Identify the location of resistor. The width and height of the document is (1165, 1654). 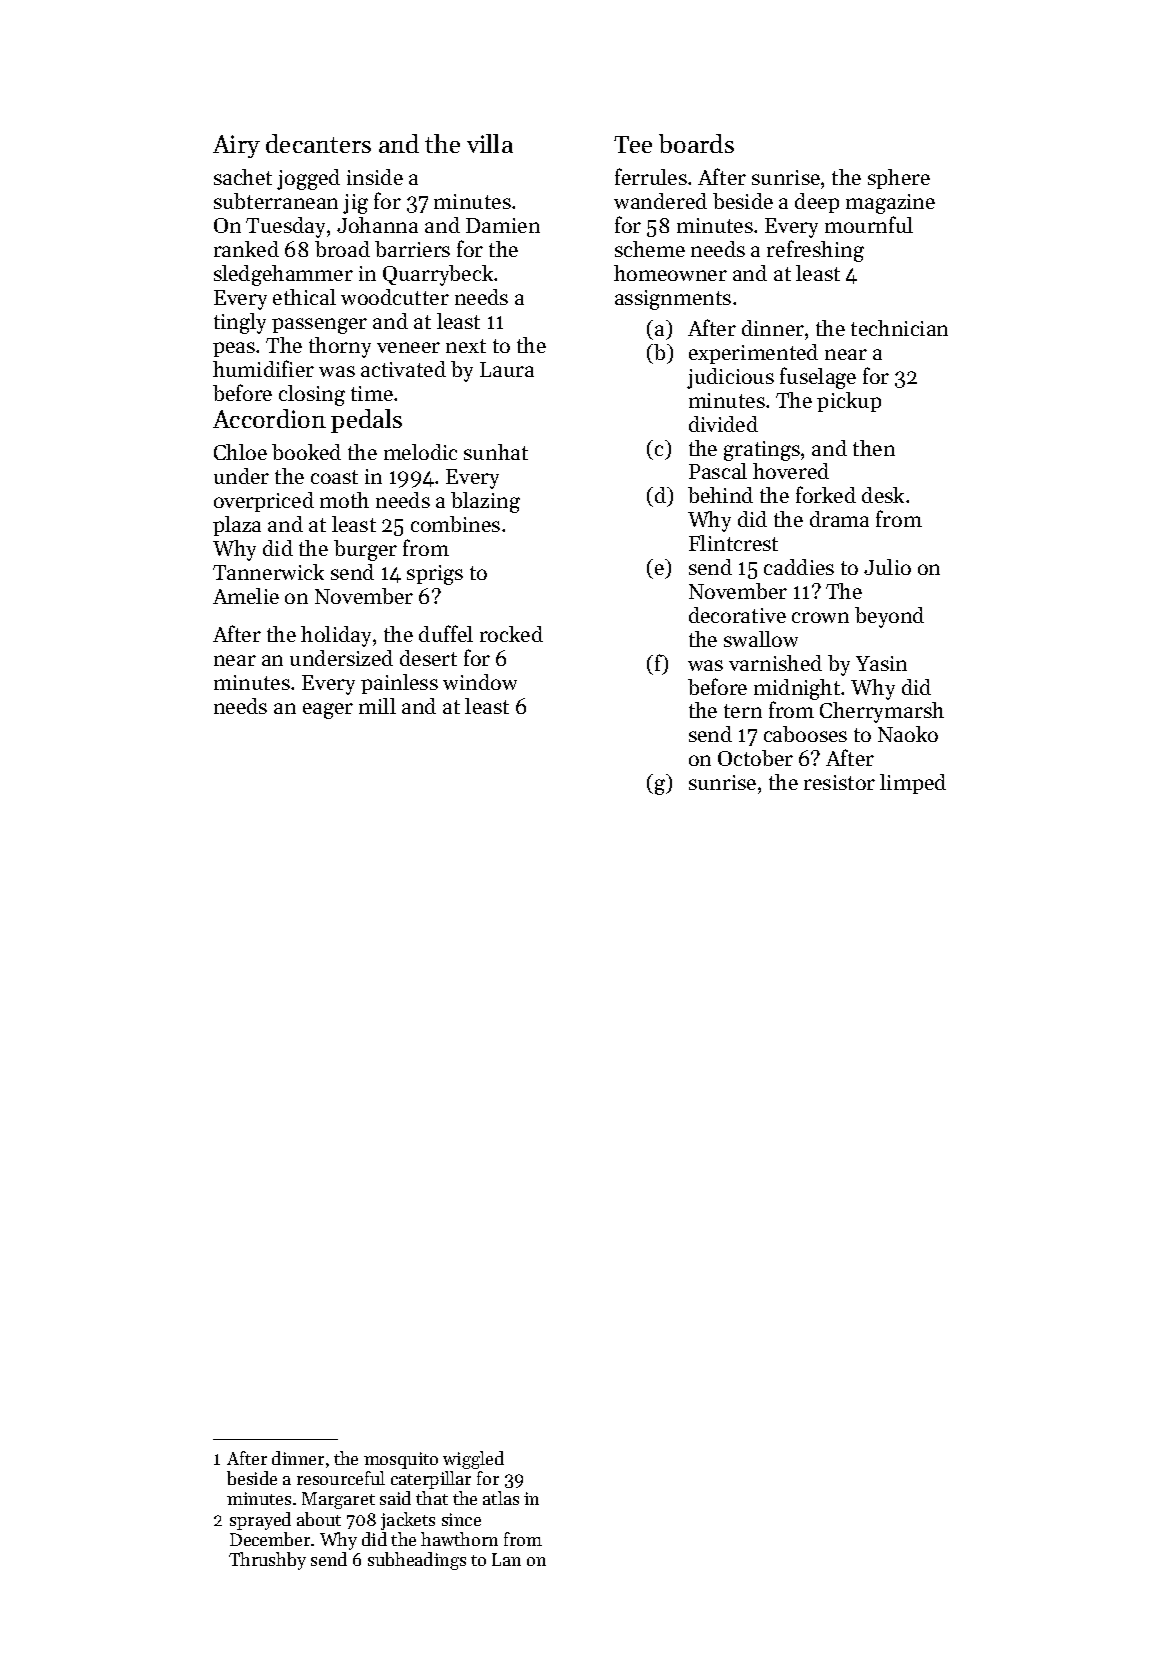
(839, 782).
